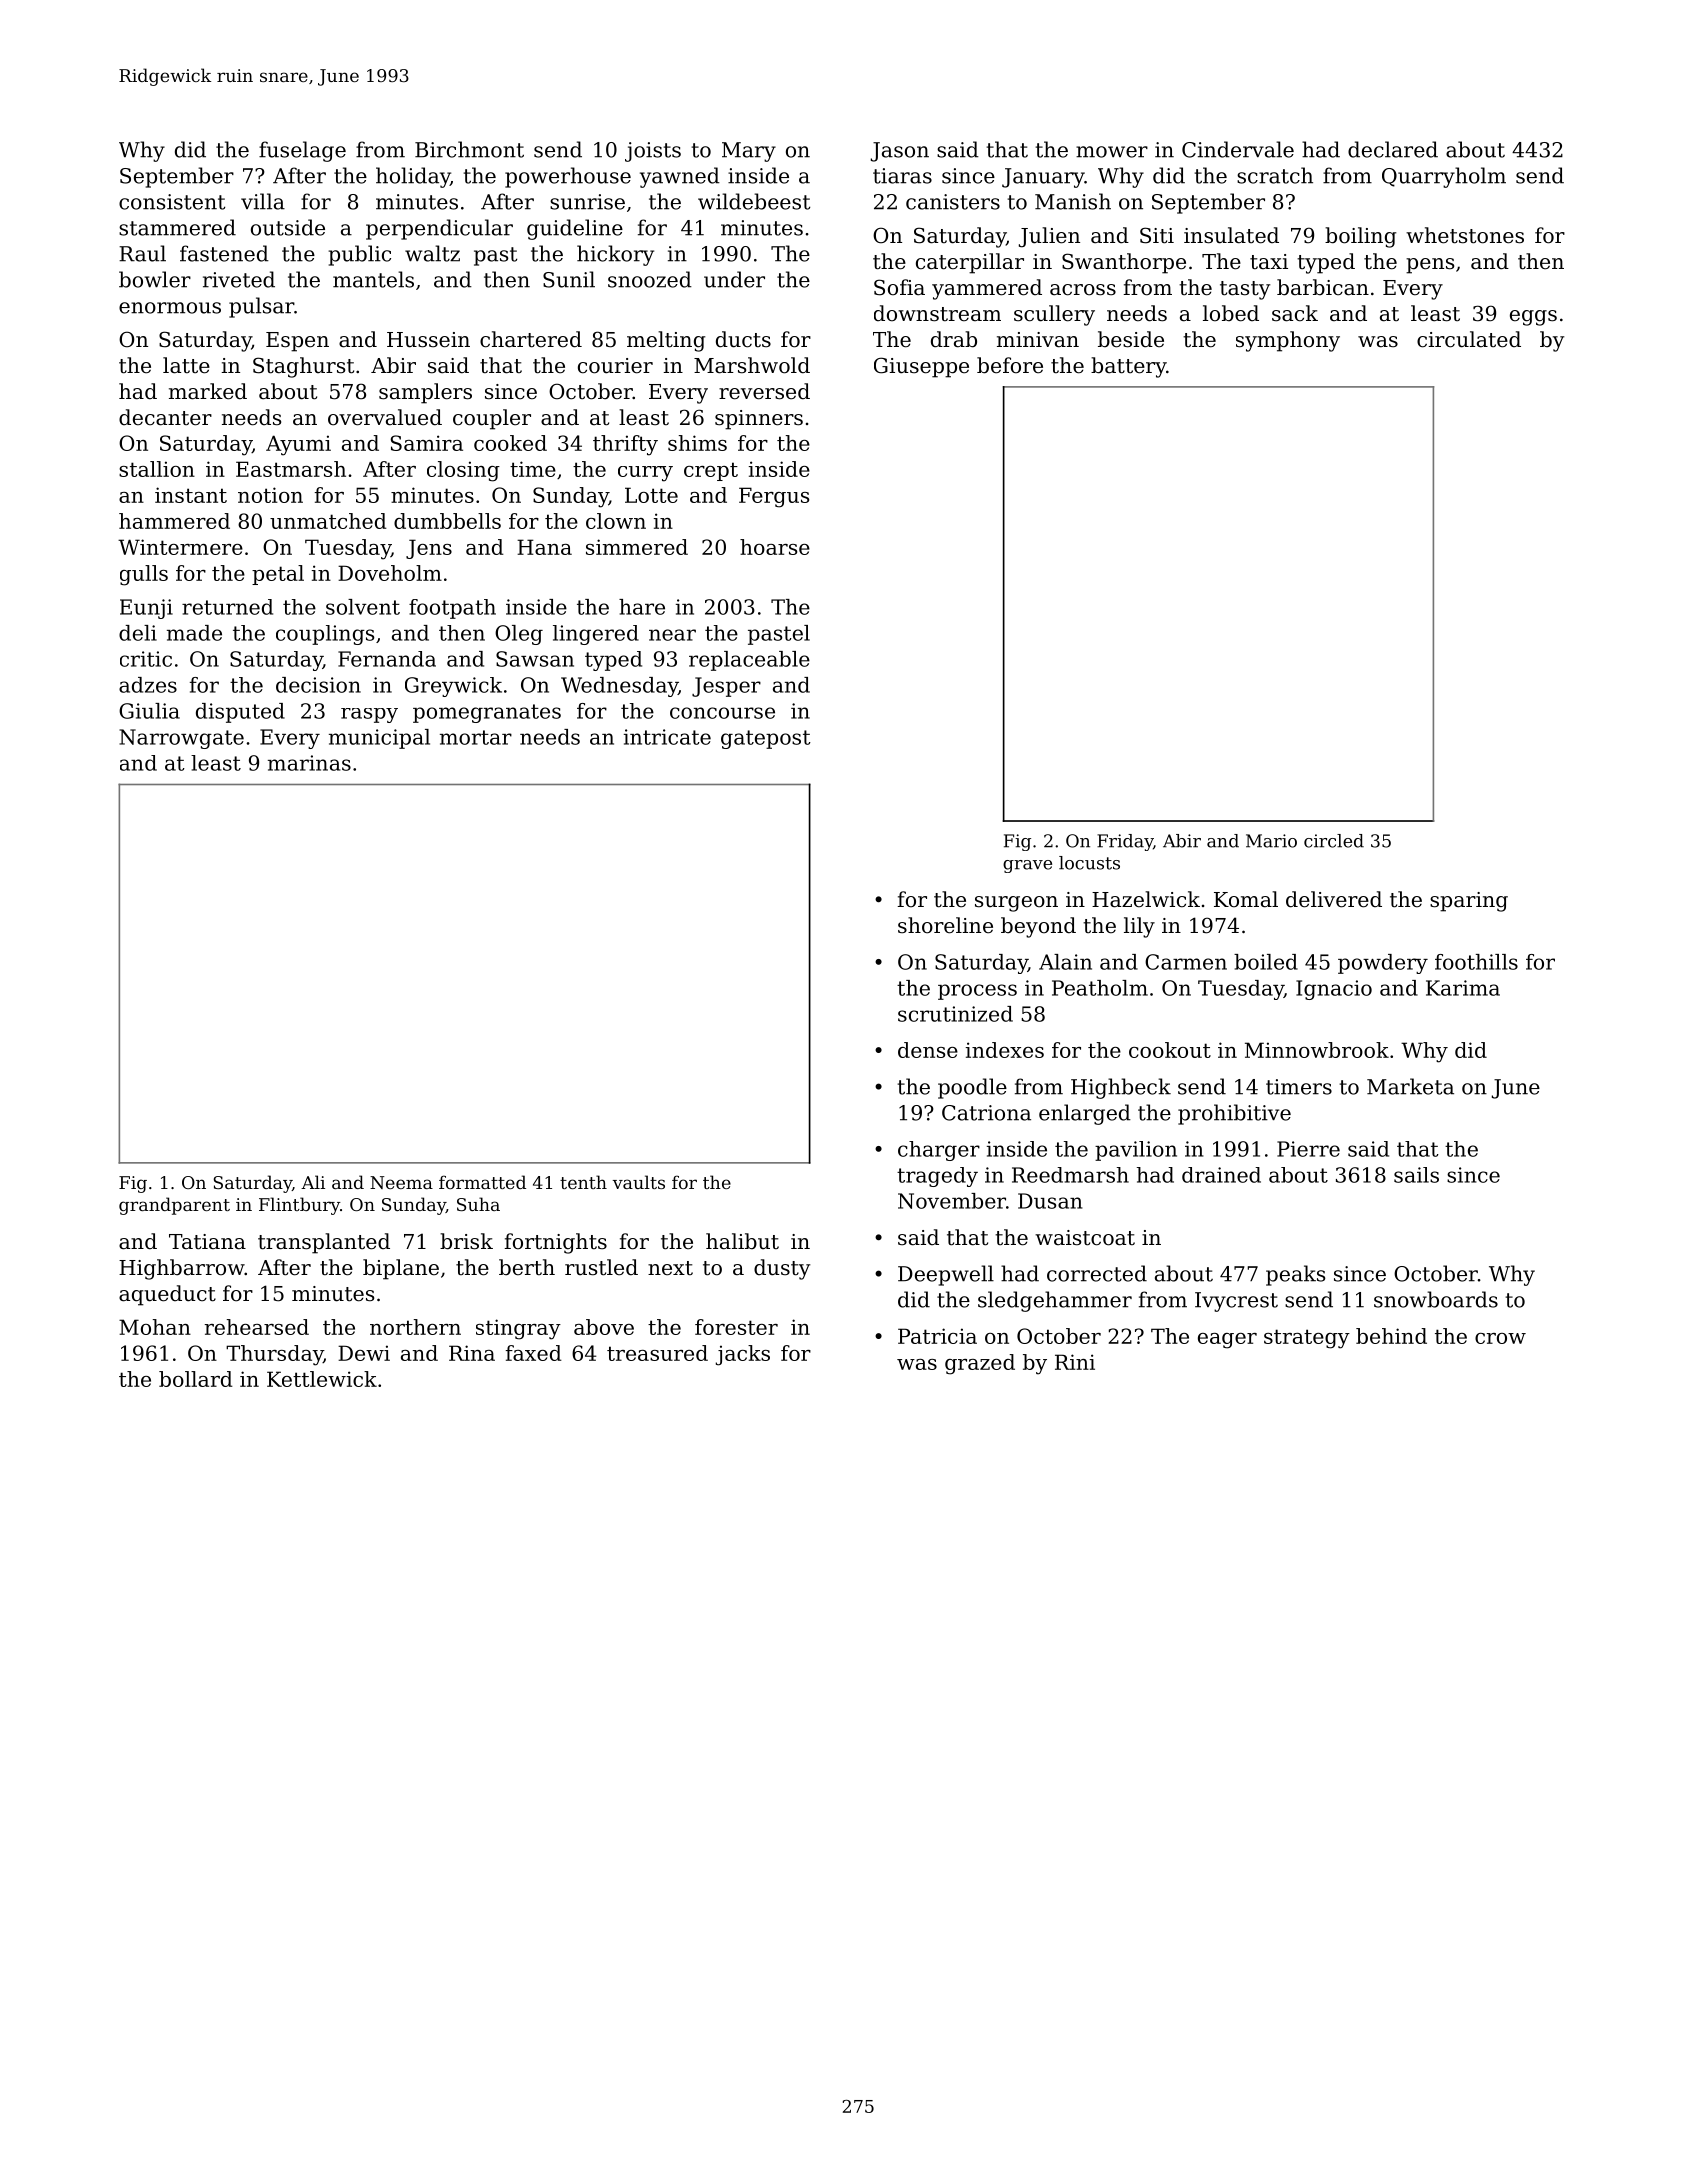  I want to click on Carmen, so click(1186, 962).
